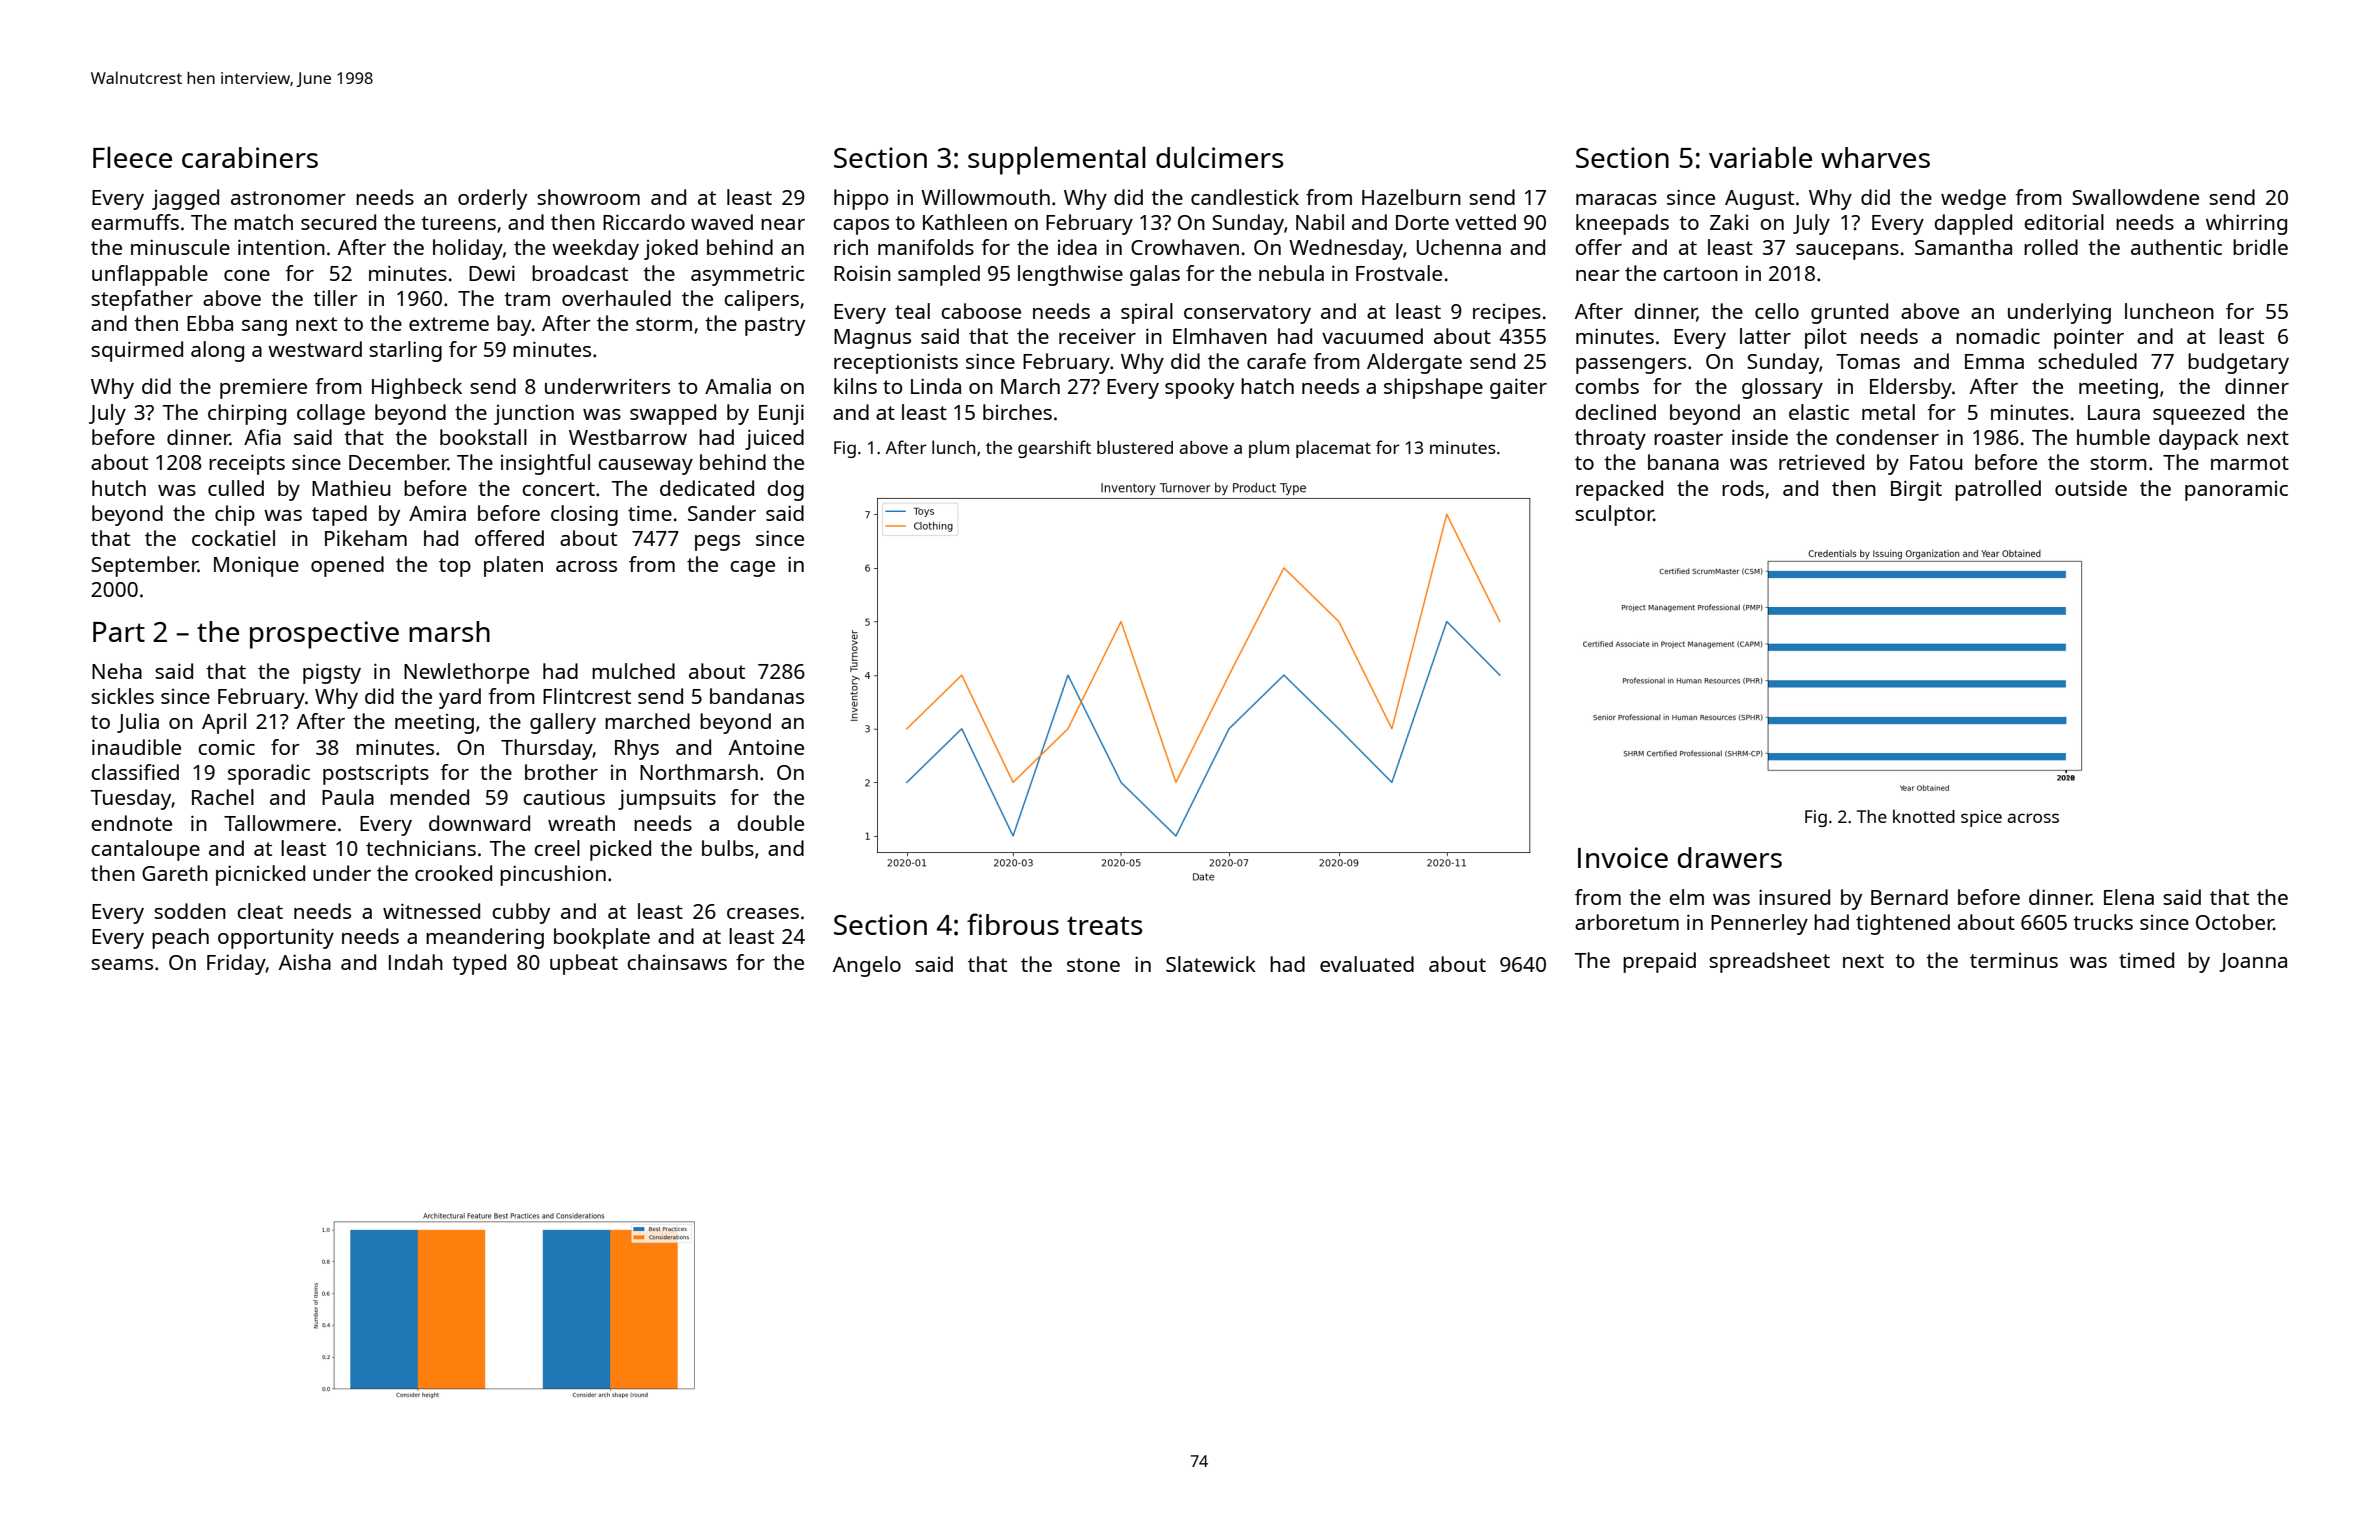  What do you see at coordinates (1367, 964) in the screenshot?
I see `evaluated` at bounding box center [1367, 964].
